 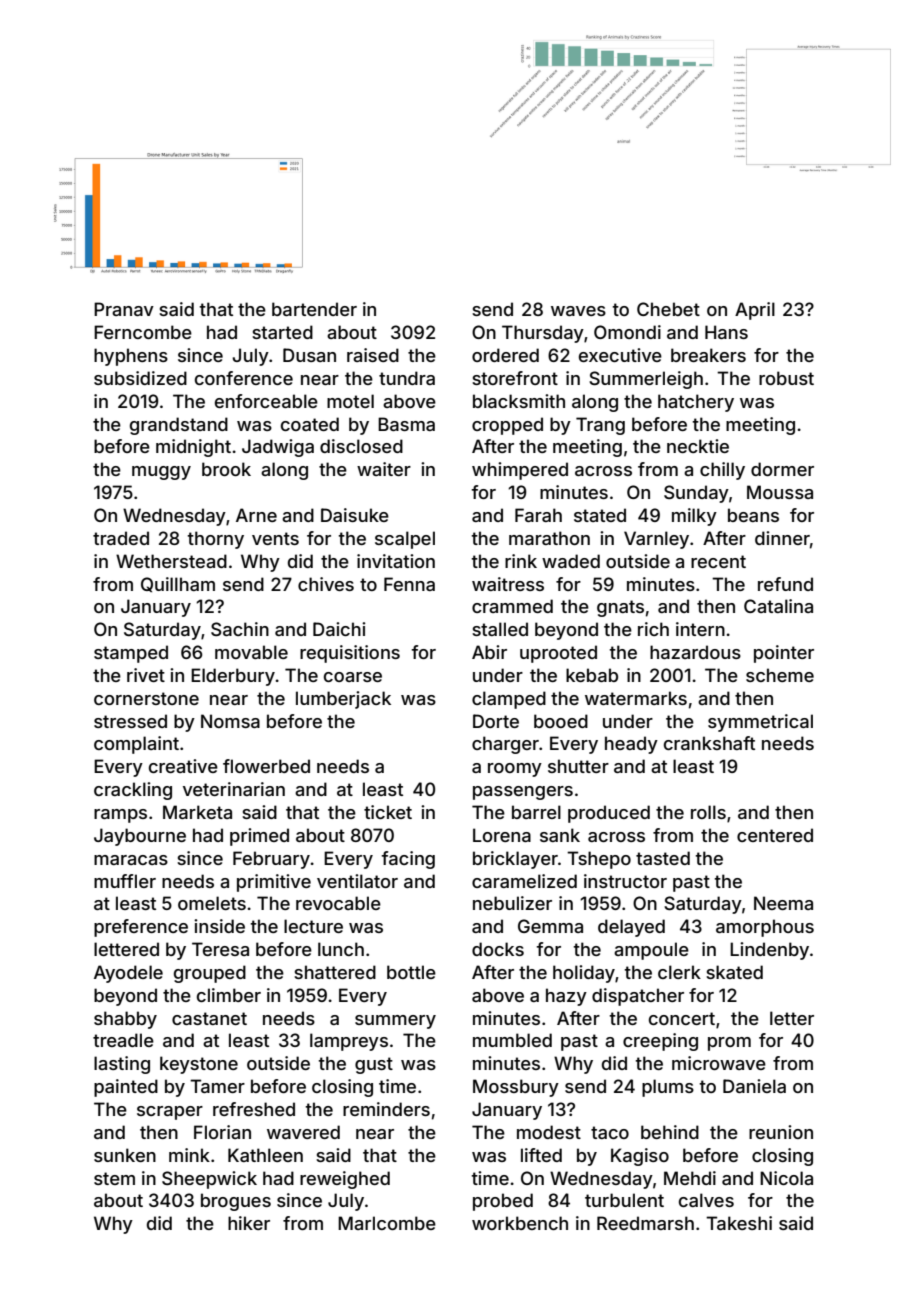 I want to click on muffler, so click(x=125, y=881).
